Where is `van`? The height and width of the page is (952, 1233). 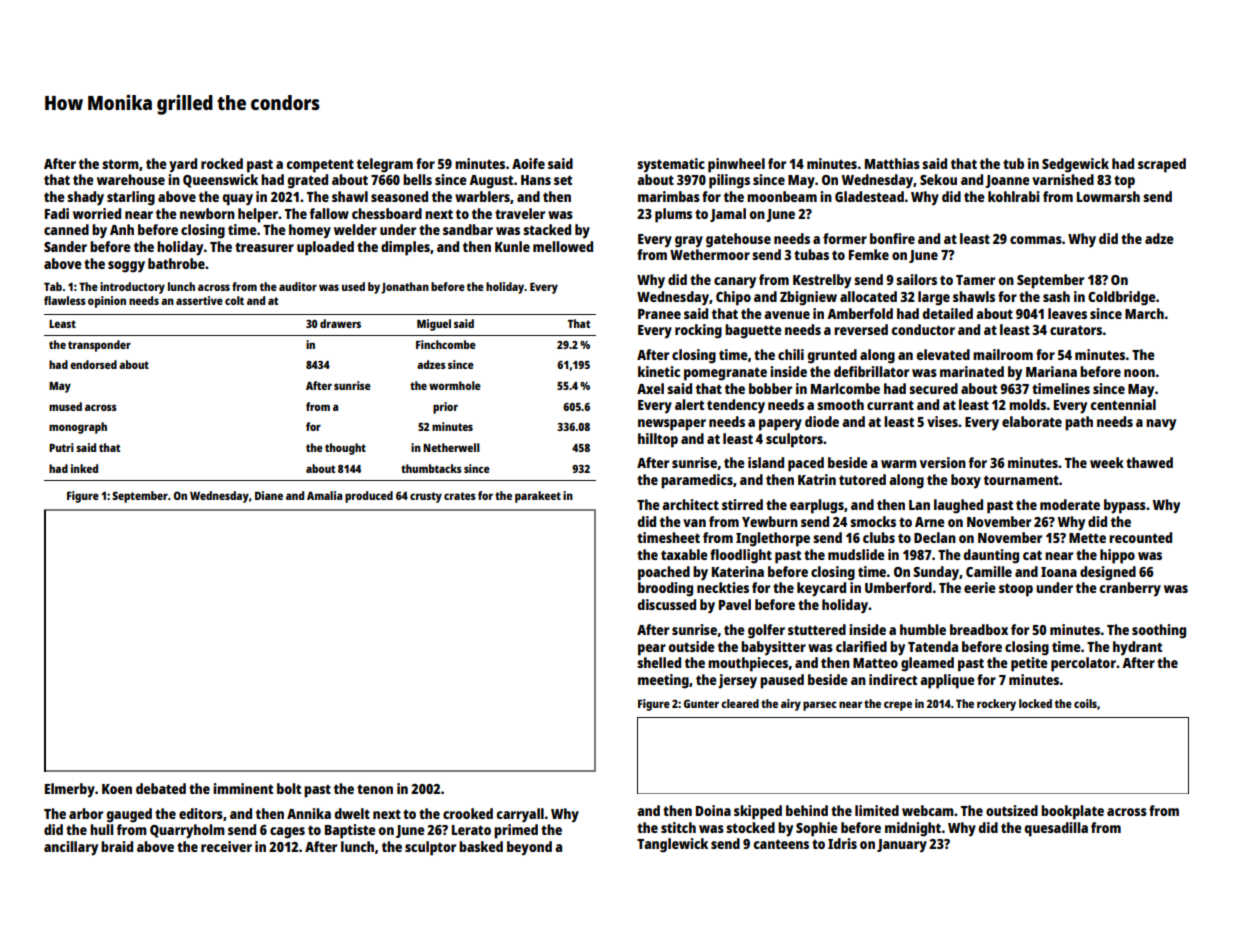
van is located at coordinates (694, 523).
